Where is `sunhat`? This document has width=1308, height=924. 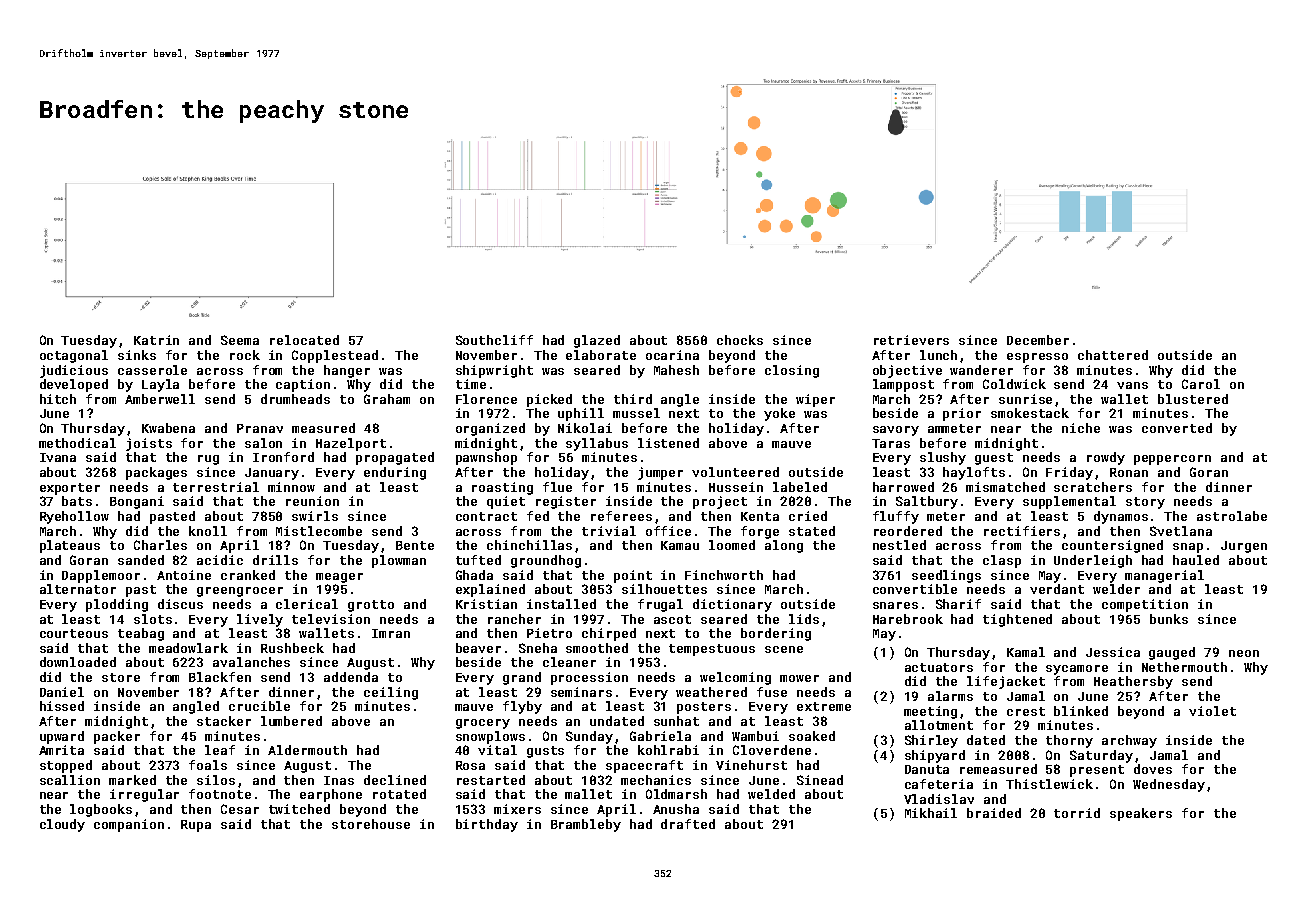 sunhat is located at coordinates (676, 721).
